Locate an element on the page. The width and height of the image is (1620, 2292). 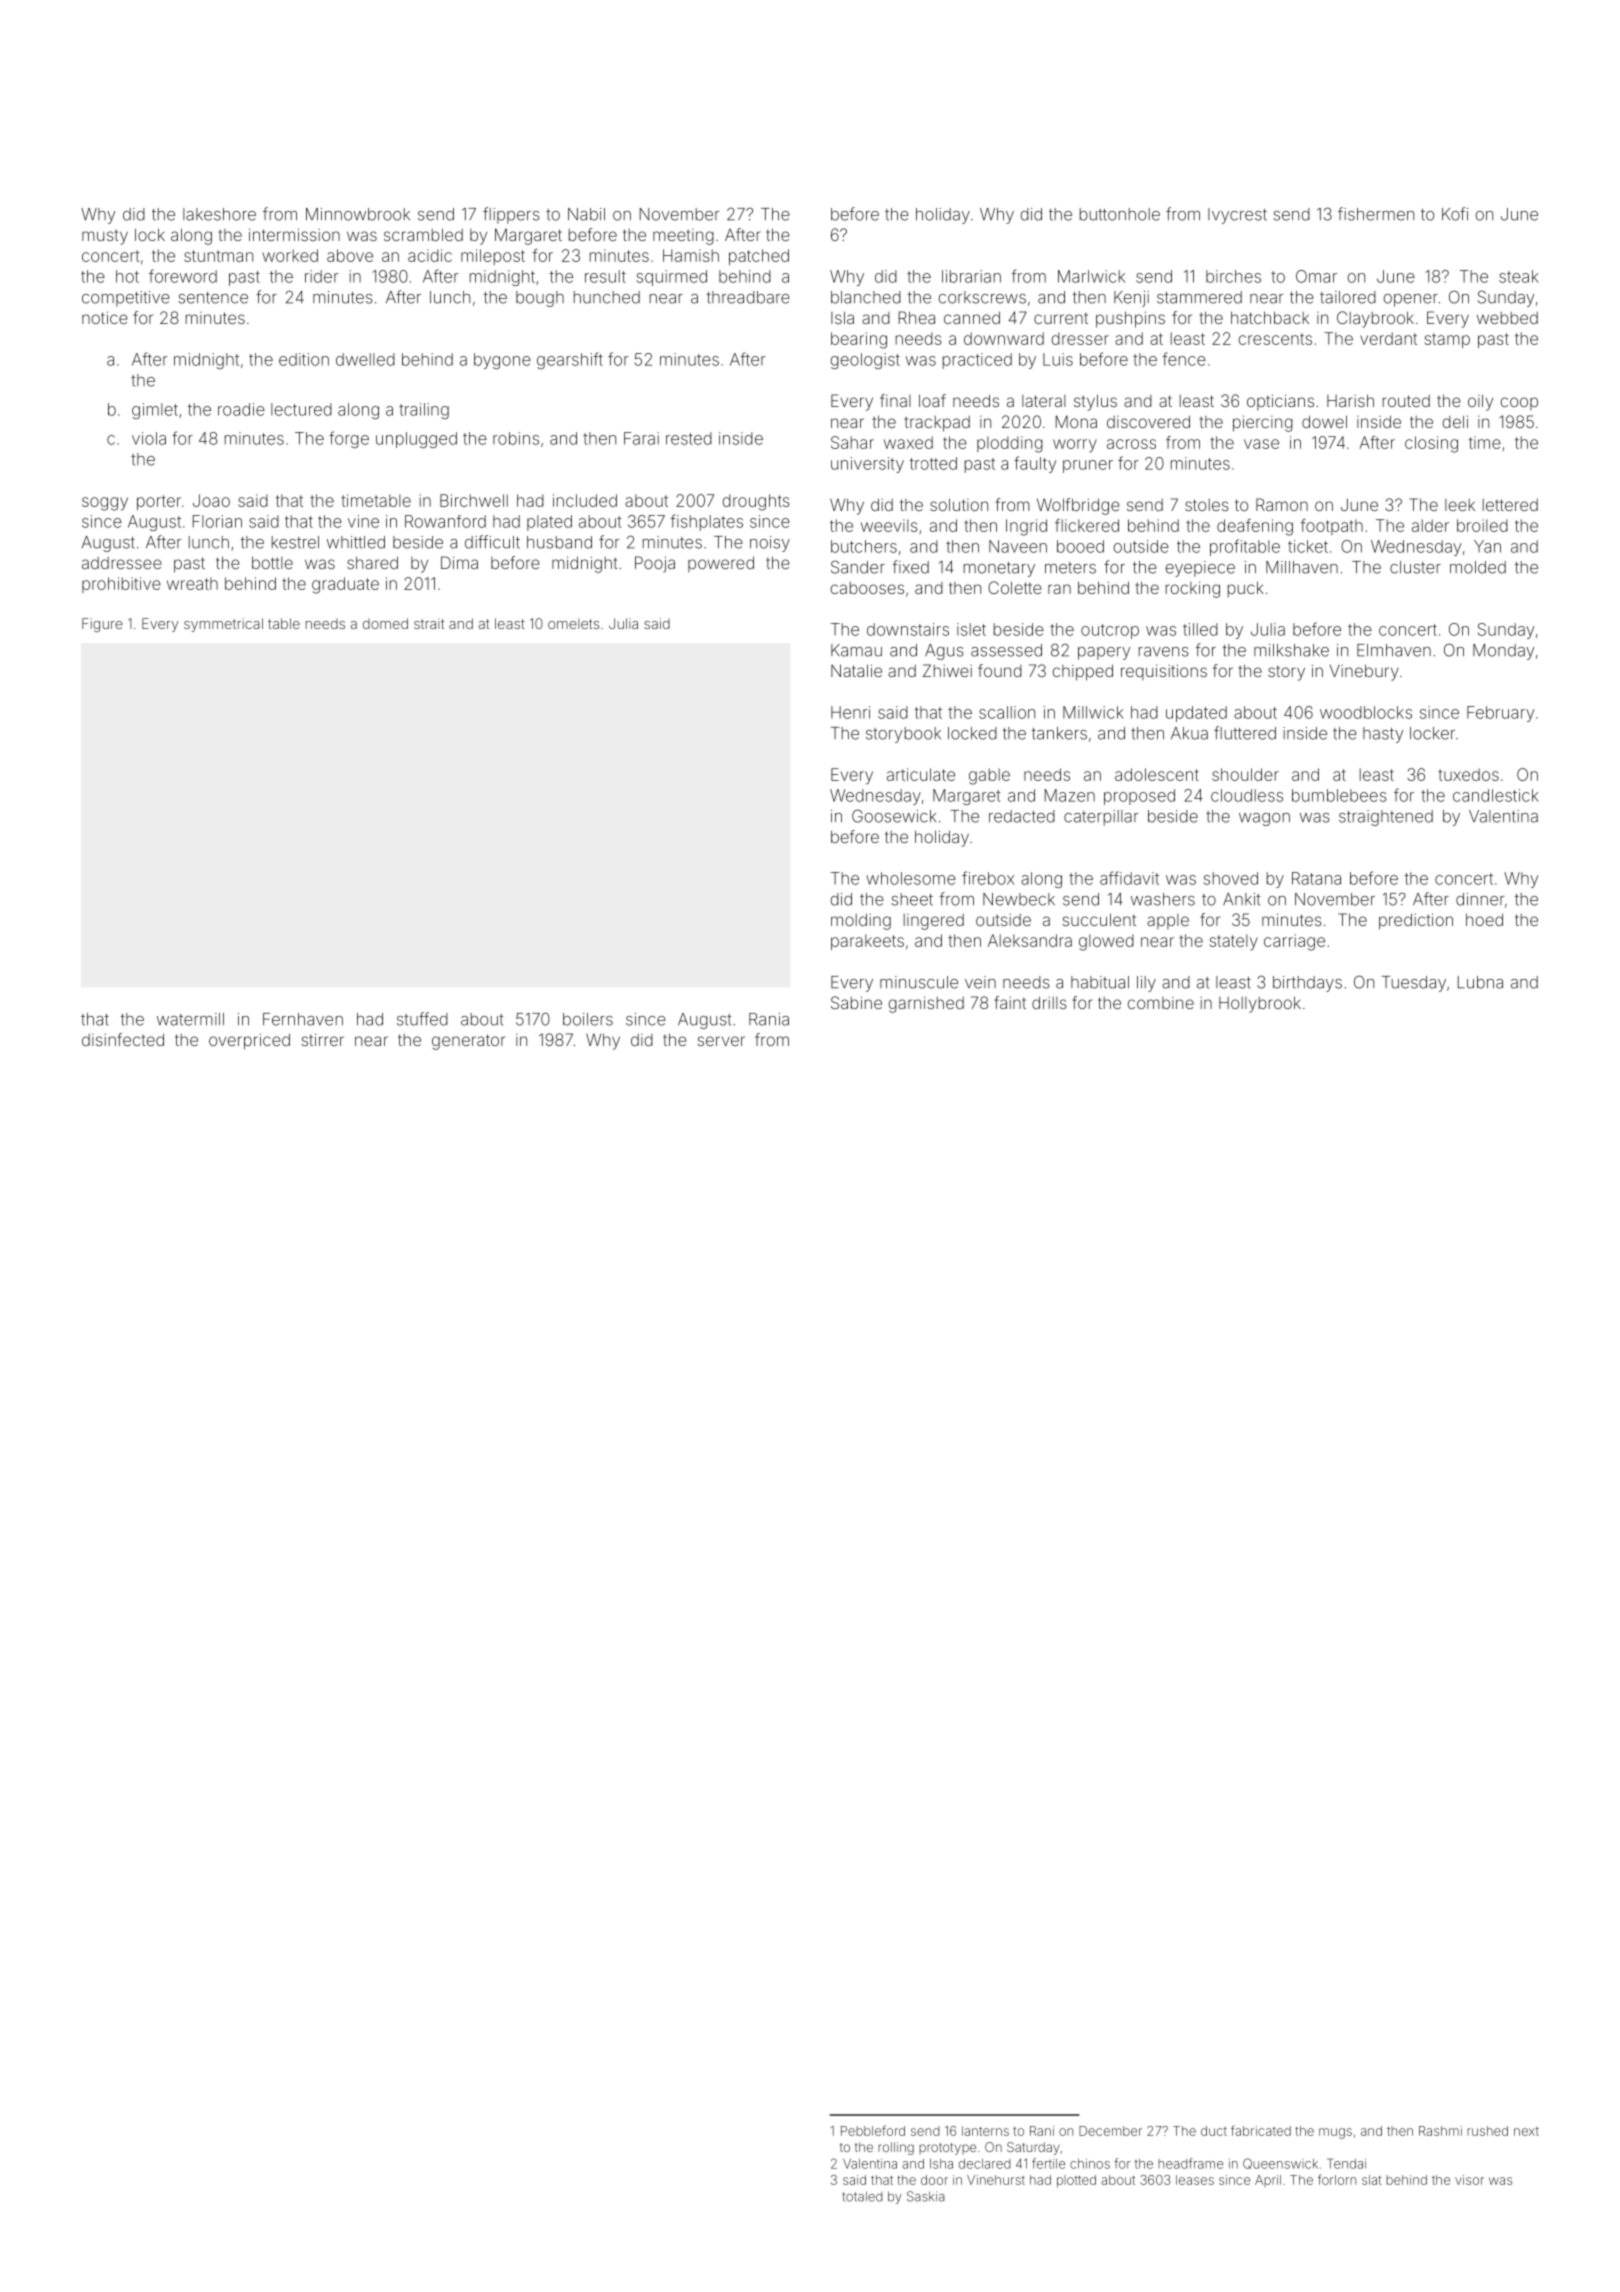
coop is located at coordinates (1519, 403).
